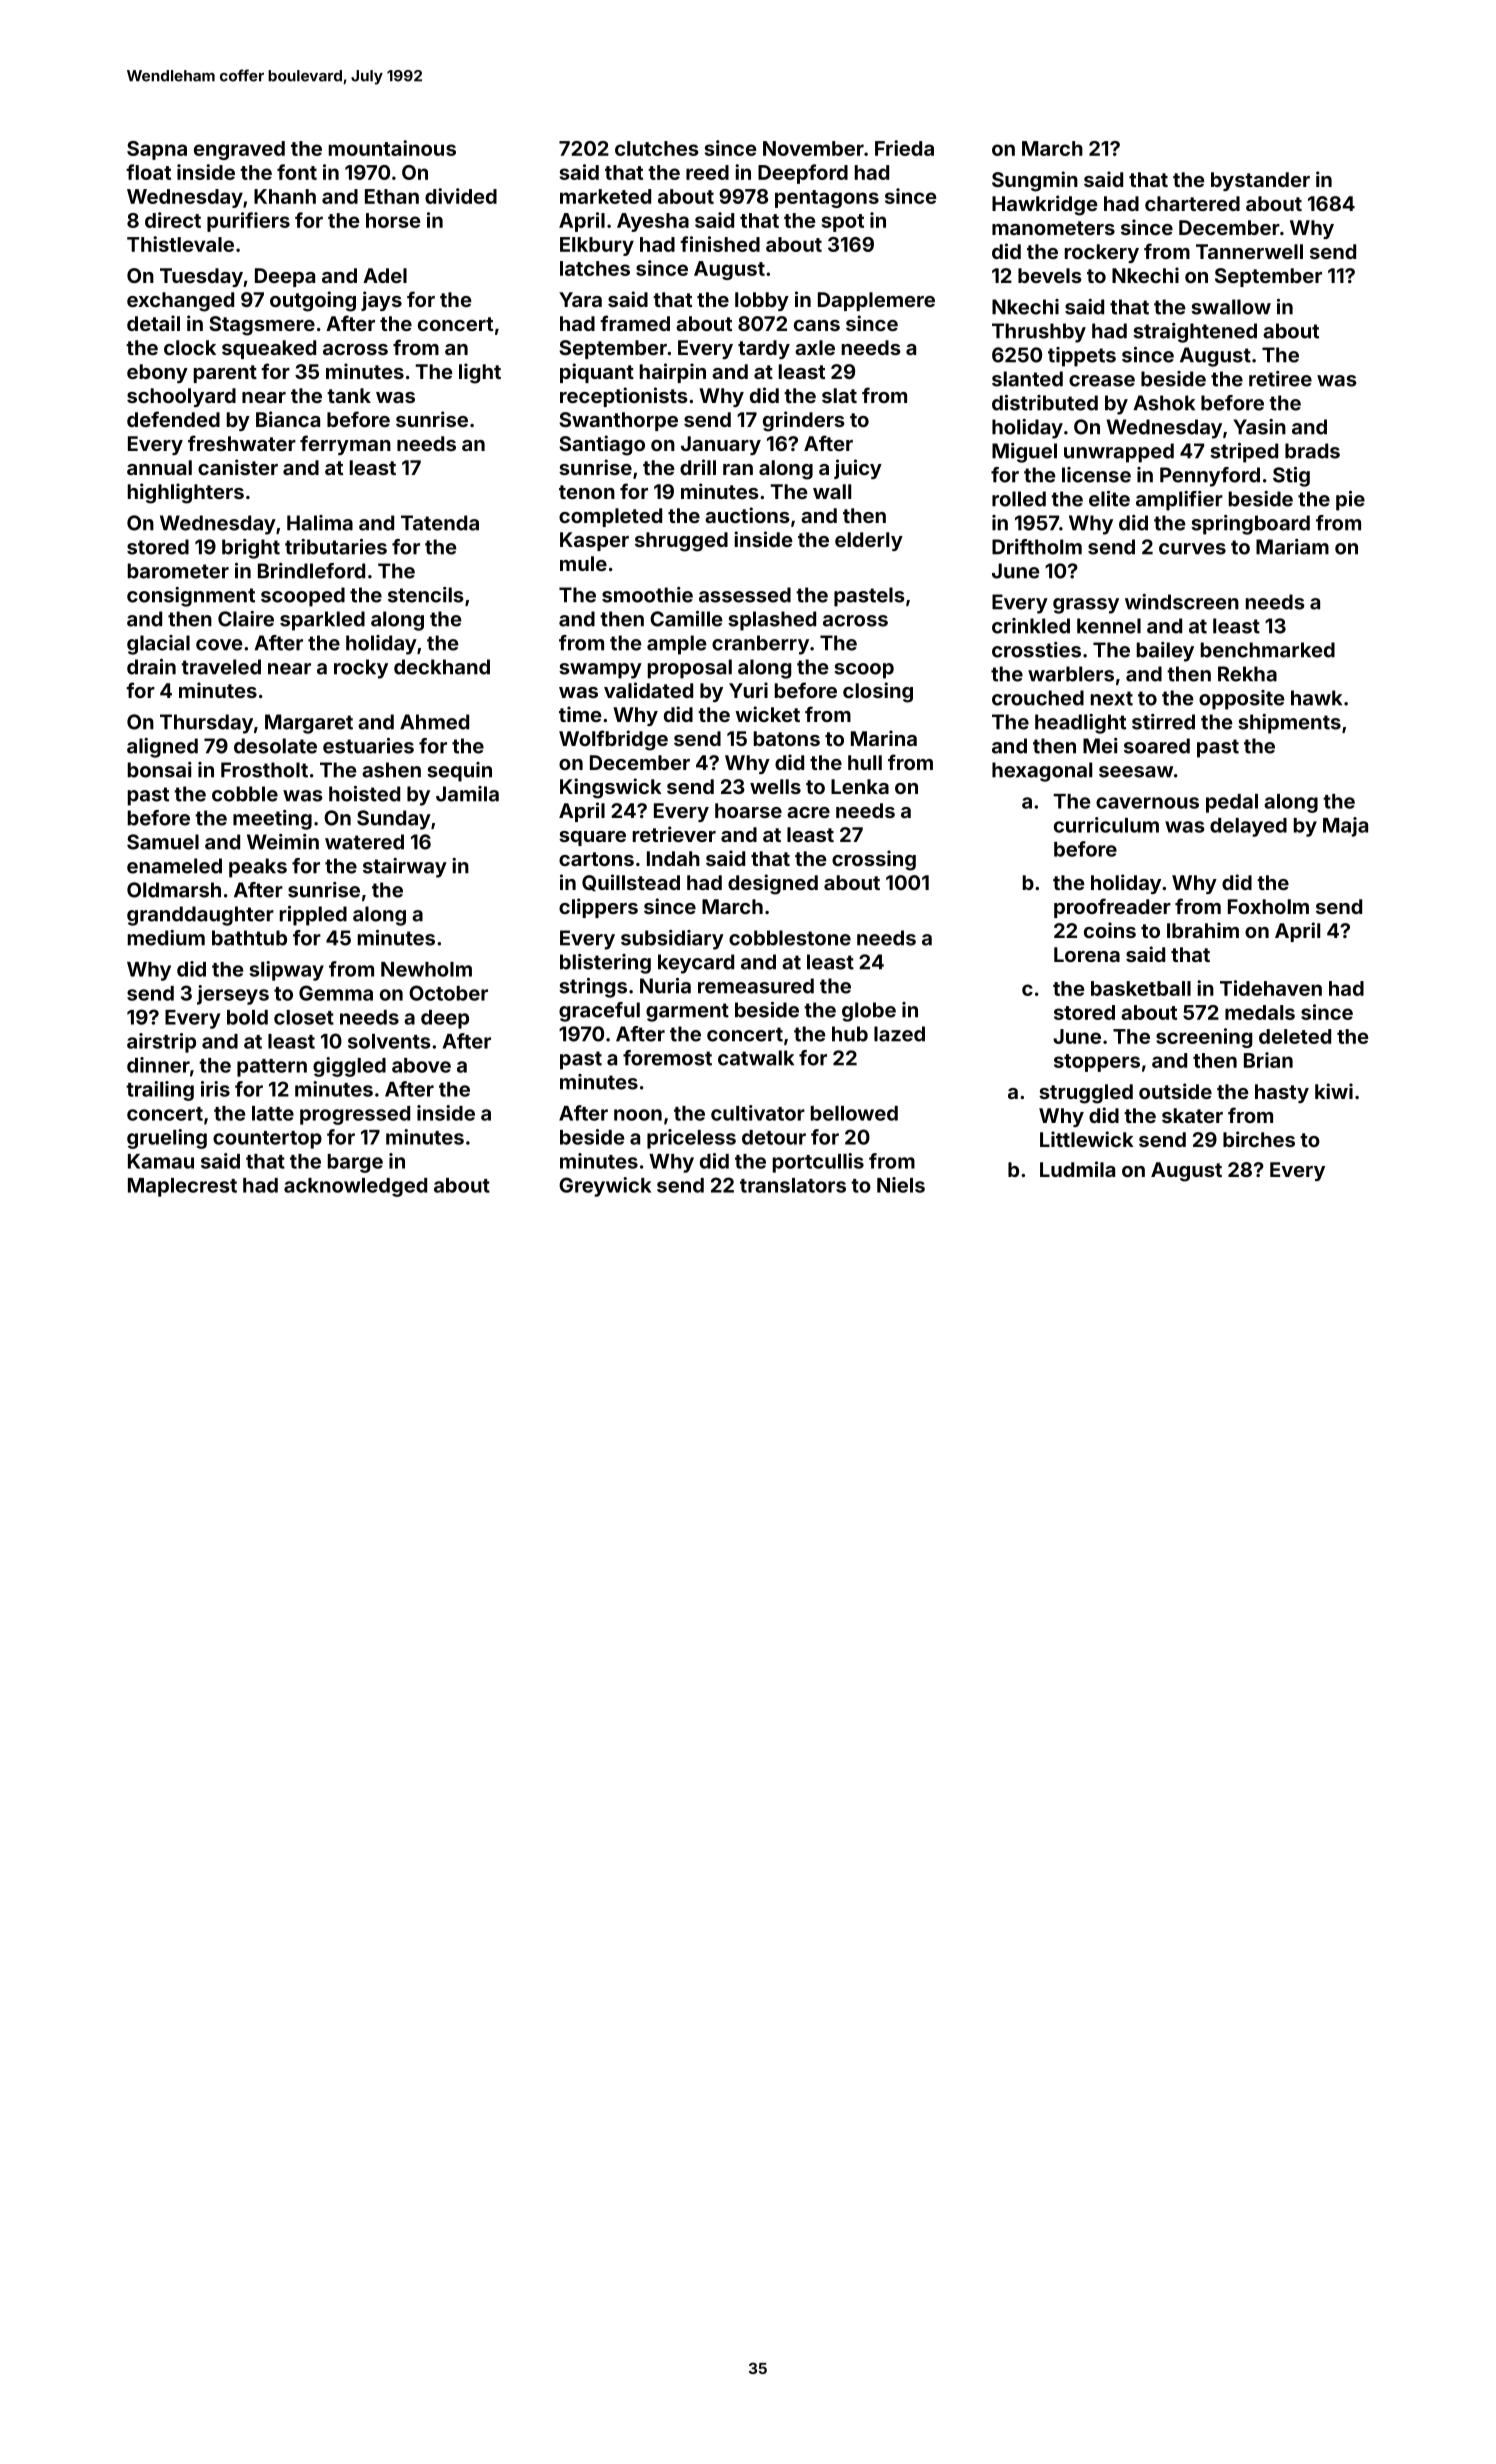 The image size is (1496, 2464). I want to click on Maja, so click(1345, 827).
